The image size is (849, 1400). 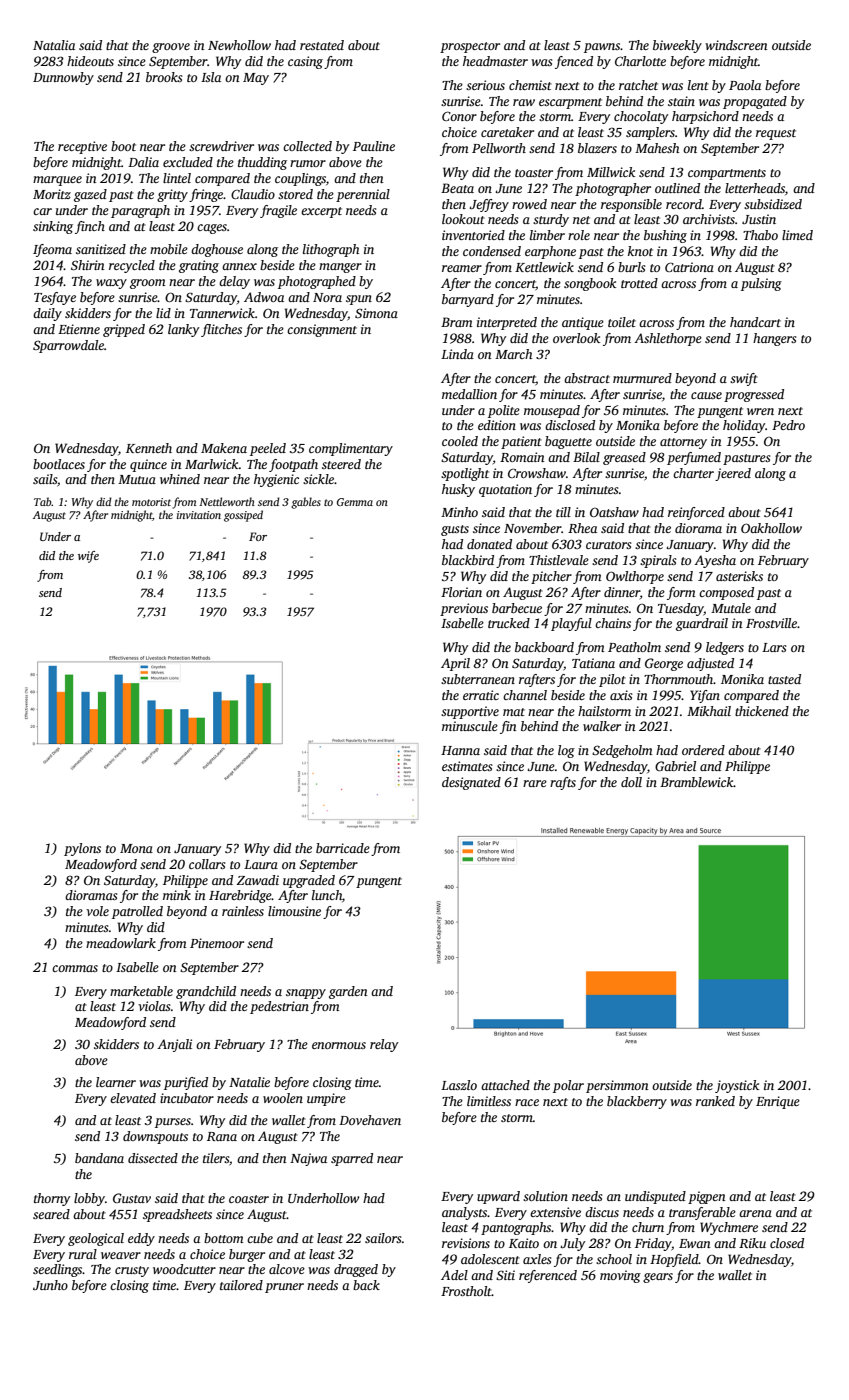 What do you see at coordinates (199, 515) in the screenshot?
I see `invitation` at bounding box center [199, 515].
